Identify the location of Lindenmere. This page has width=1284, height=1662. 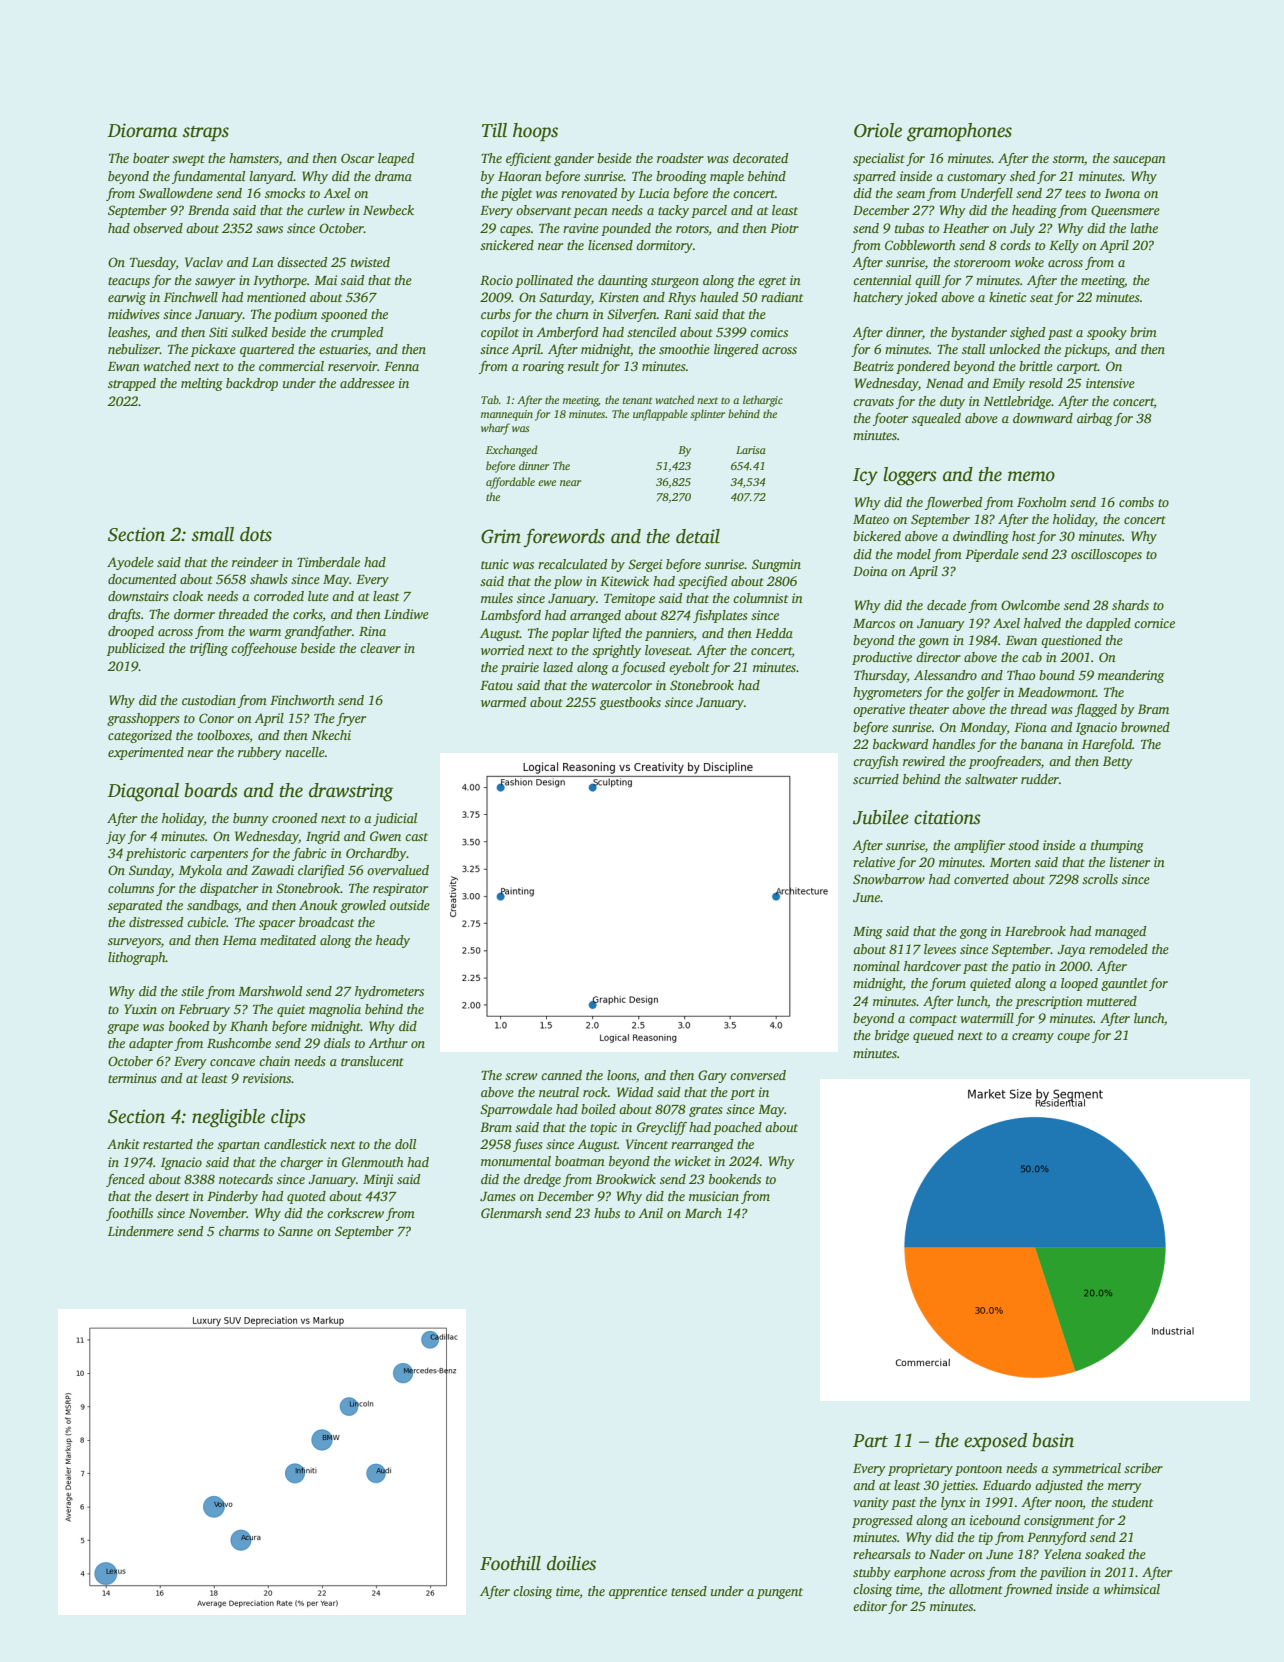
(141, 1231).
